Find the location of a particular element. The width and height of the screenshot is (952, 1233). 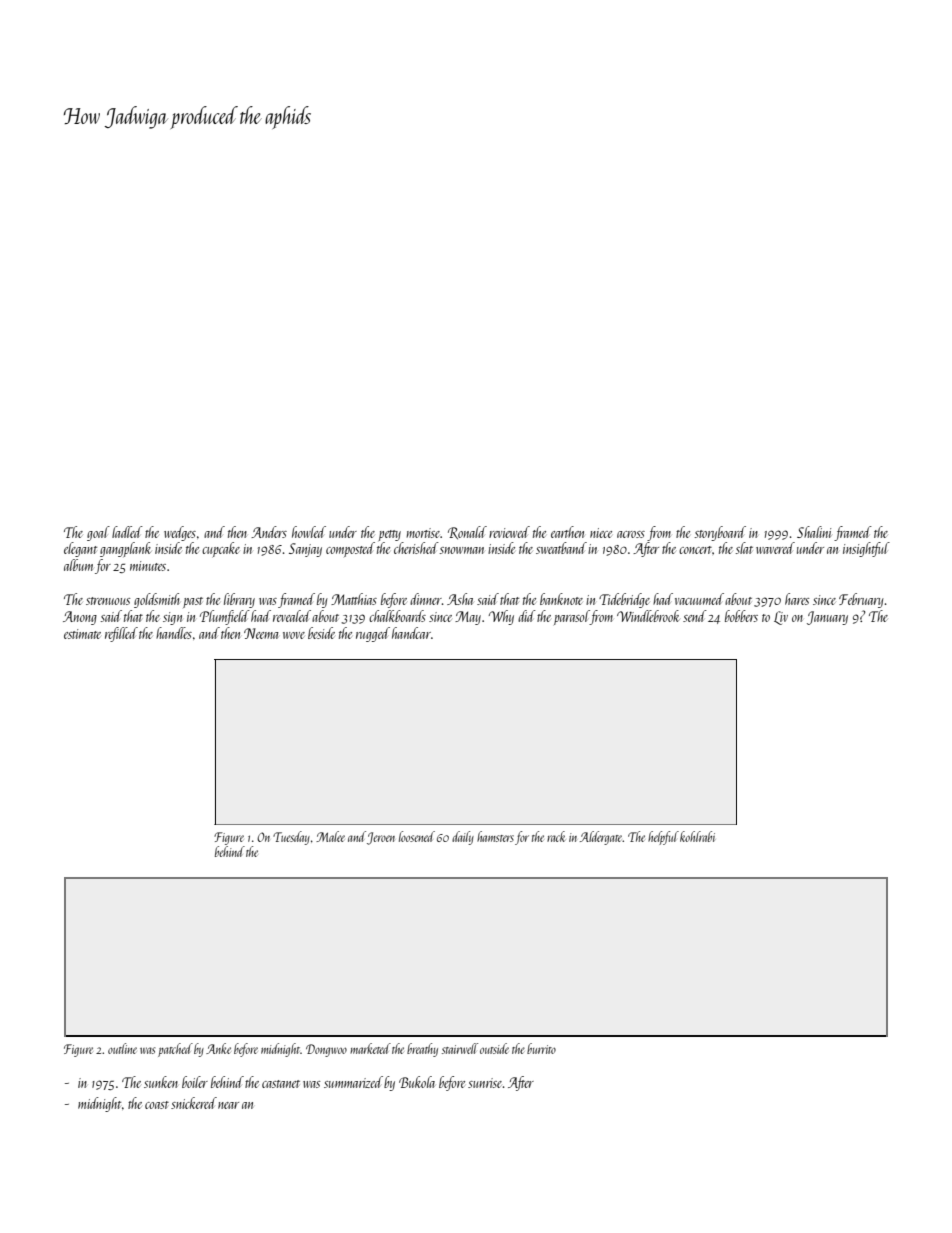

burrito is located at coordinates (541, 1048).
